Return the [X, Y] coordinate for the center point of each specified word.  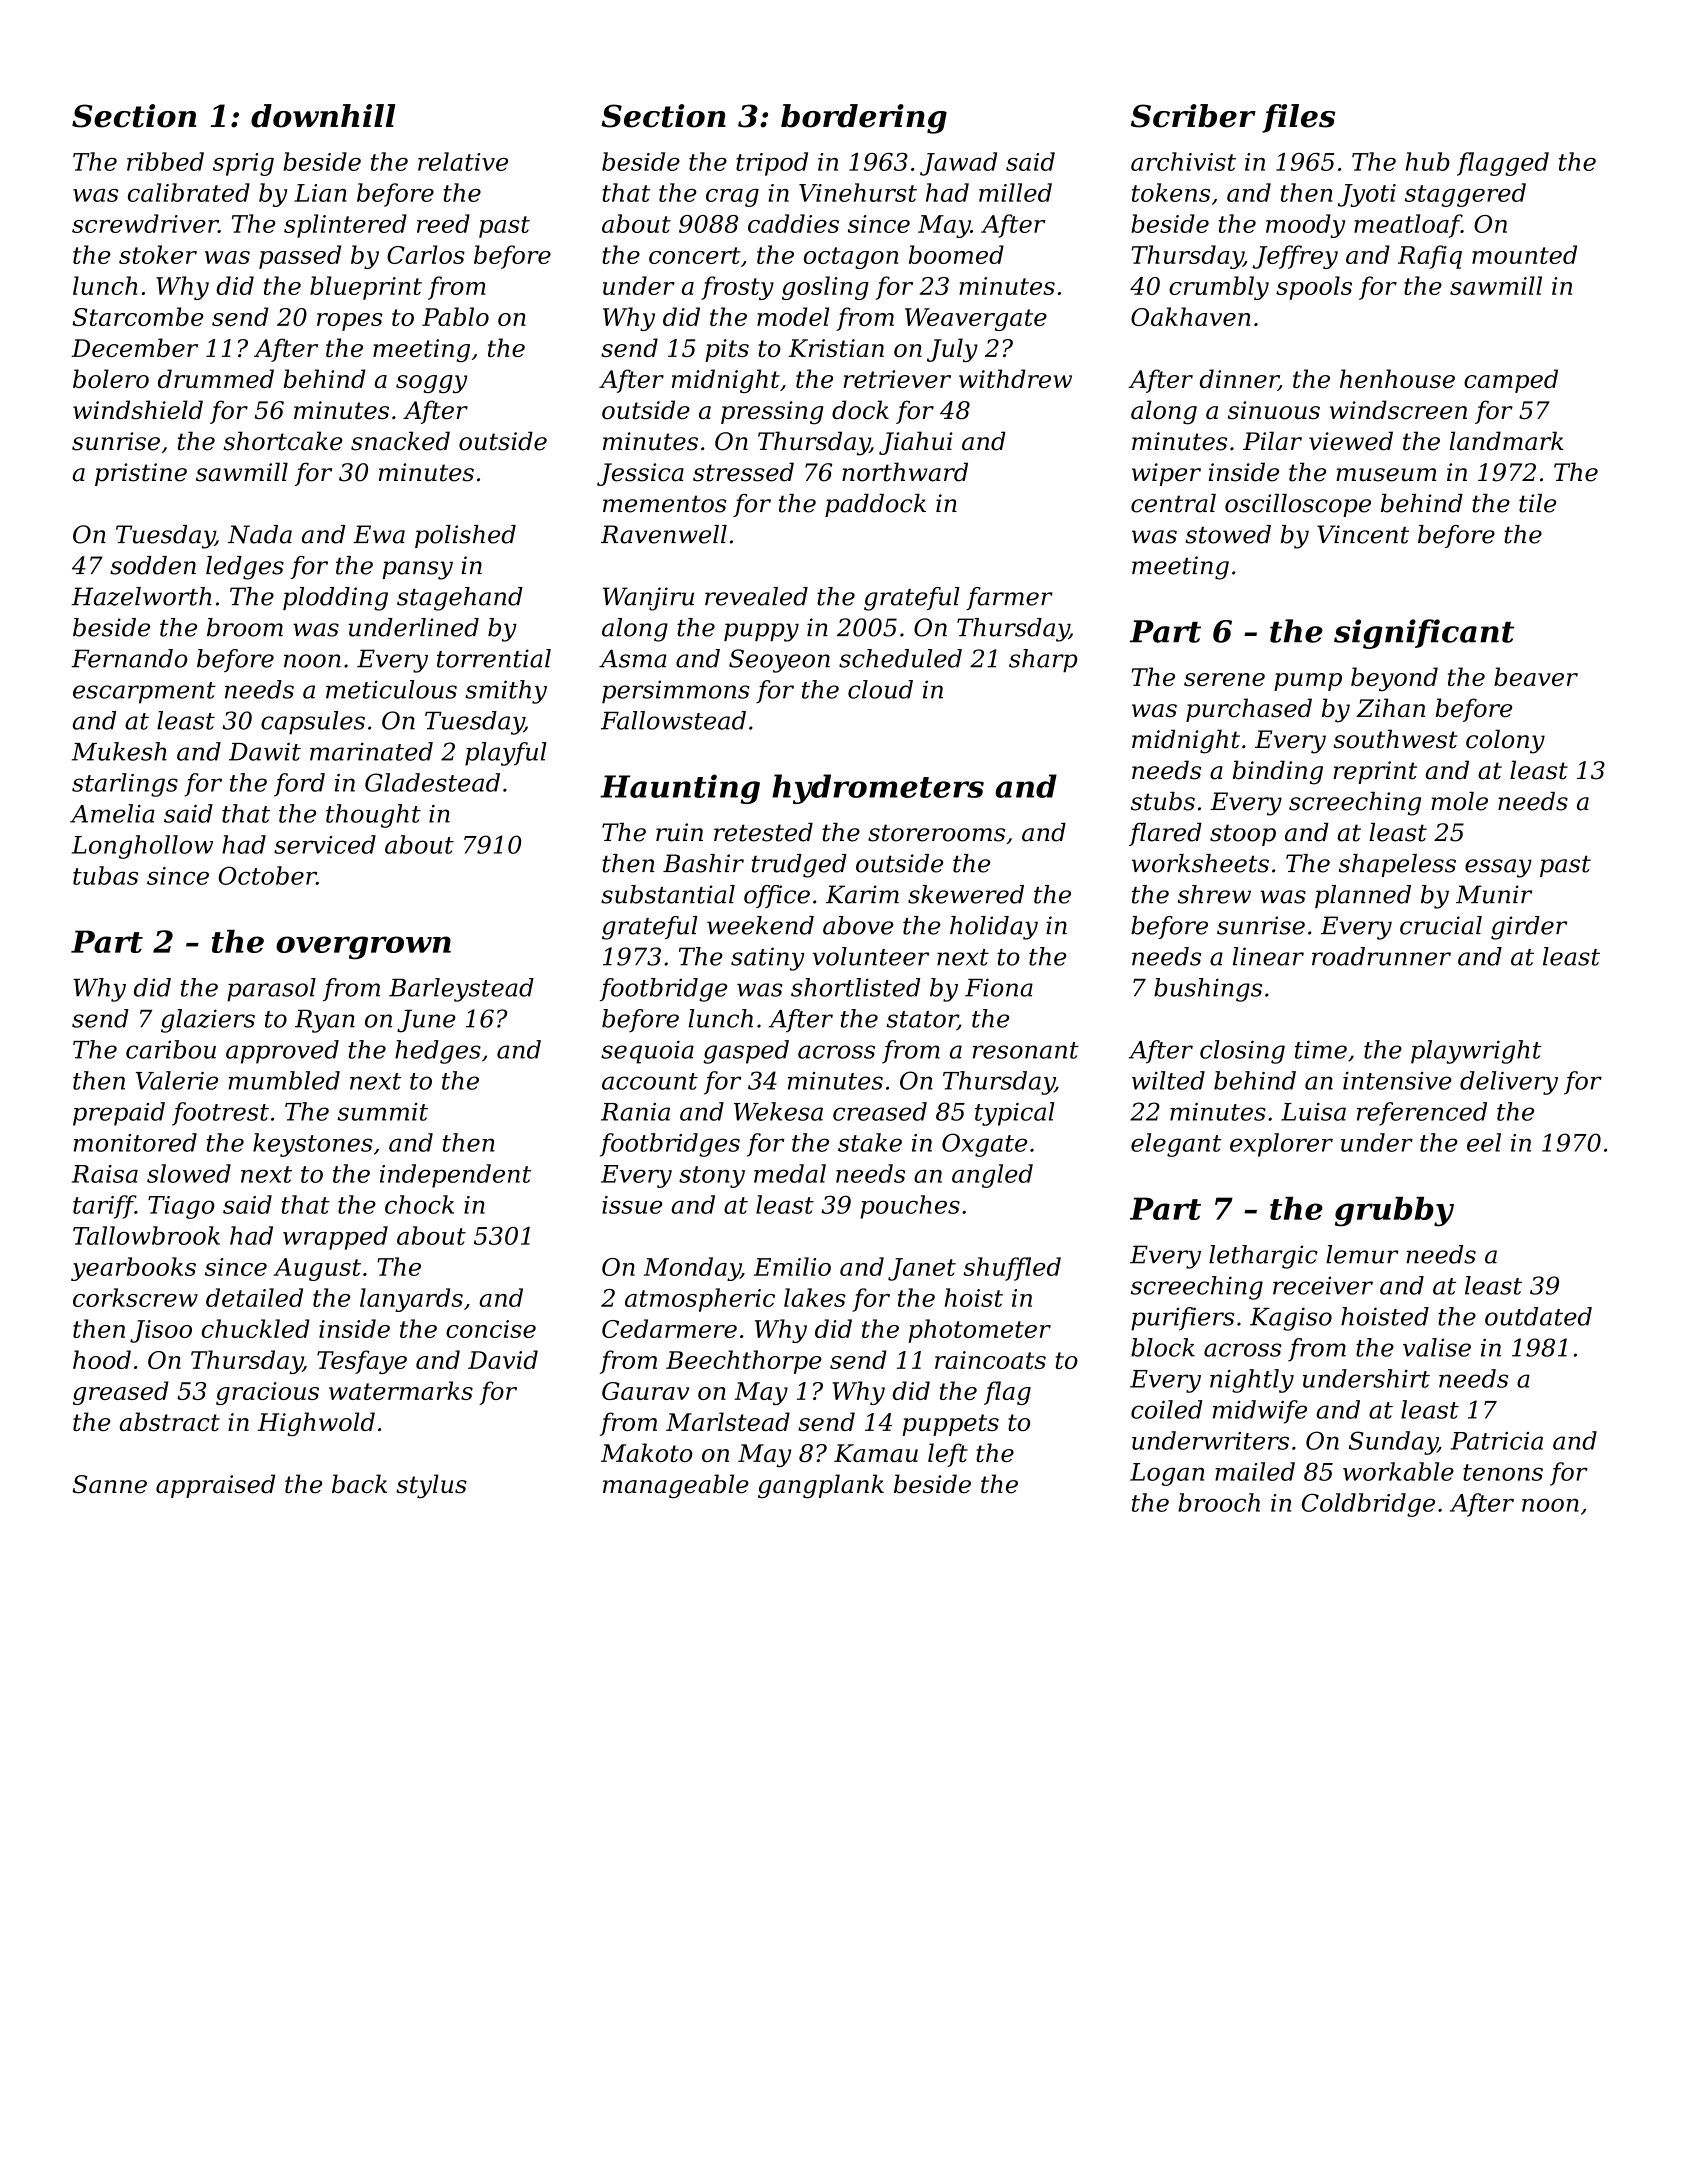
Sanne [109, 1484]
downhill [323, 116]
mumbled [284, 1080]
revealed [756, 596]
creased [880, 1111]
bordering [864, 119]
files [1298, 118]
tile [1537, 503]
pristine [141, 474]
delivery [1509, 1083]
